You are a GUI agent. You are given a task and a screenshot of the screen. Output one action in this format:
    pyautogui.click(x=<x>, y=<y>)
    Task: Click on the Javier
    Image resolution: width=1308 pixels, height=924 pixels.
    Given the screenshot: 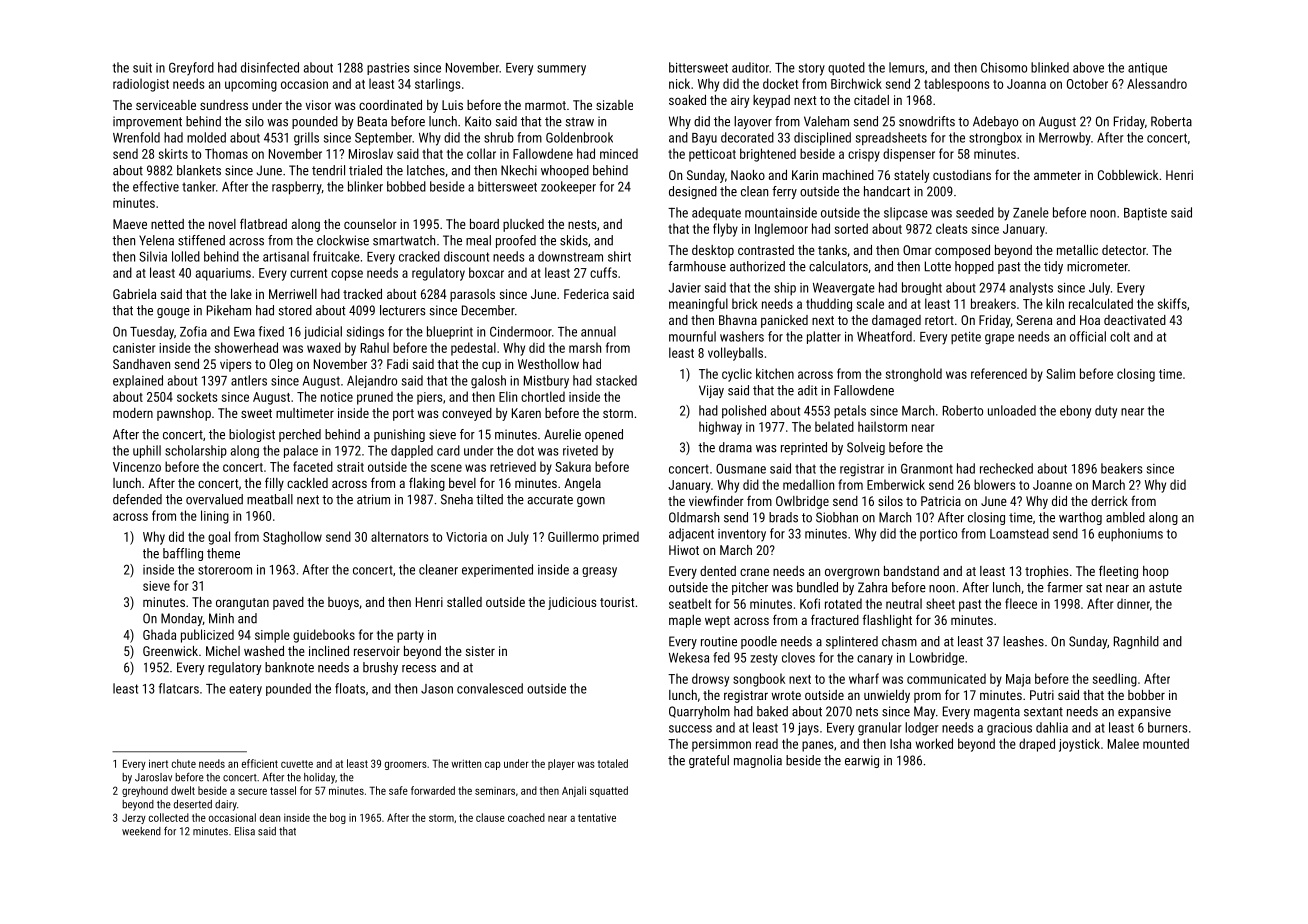 What is the action you would take?
    pyautogui.click(x=684, y=288)
